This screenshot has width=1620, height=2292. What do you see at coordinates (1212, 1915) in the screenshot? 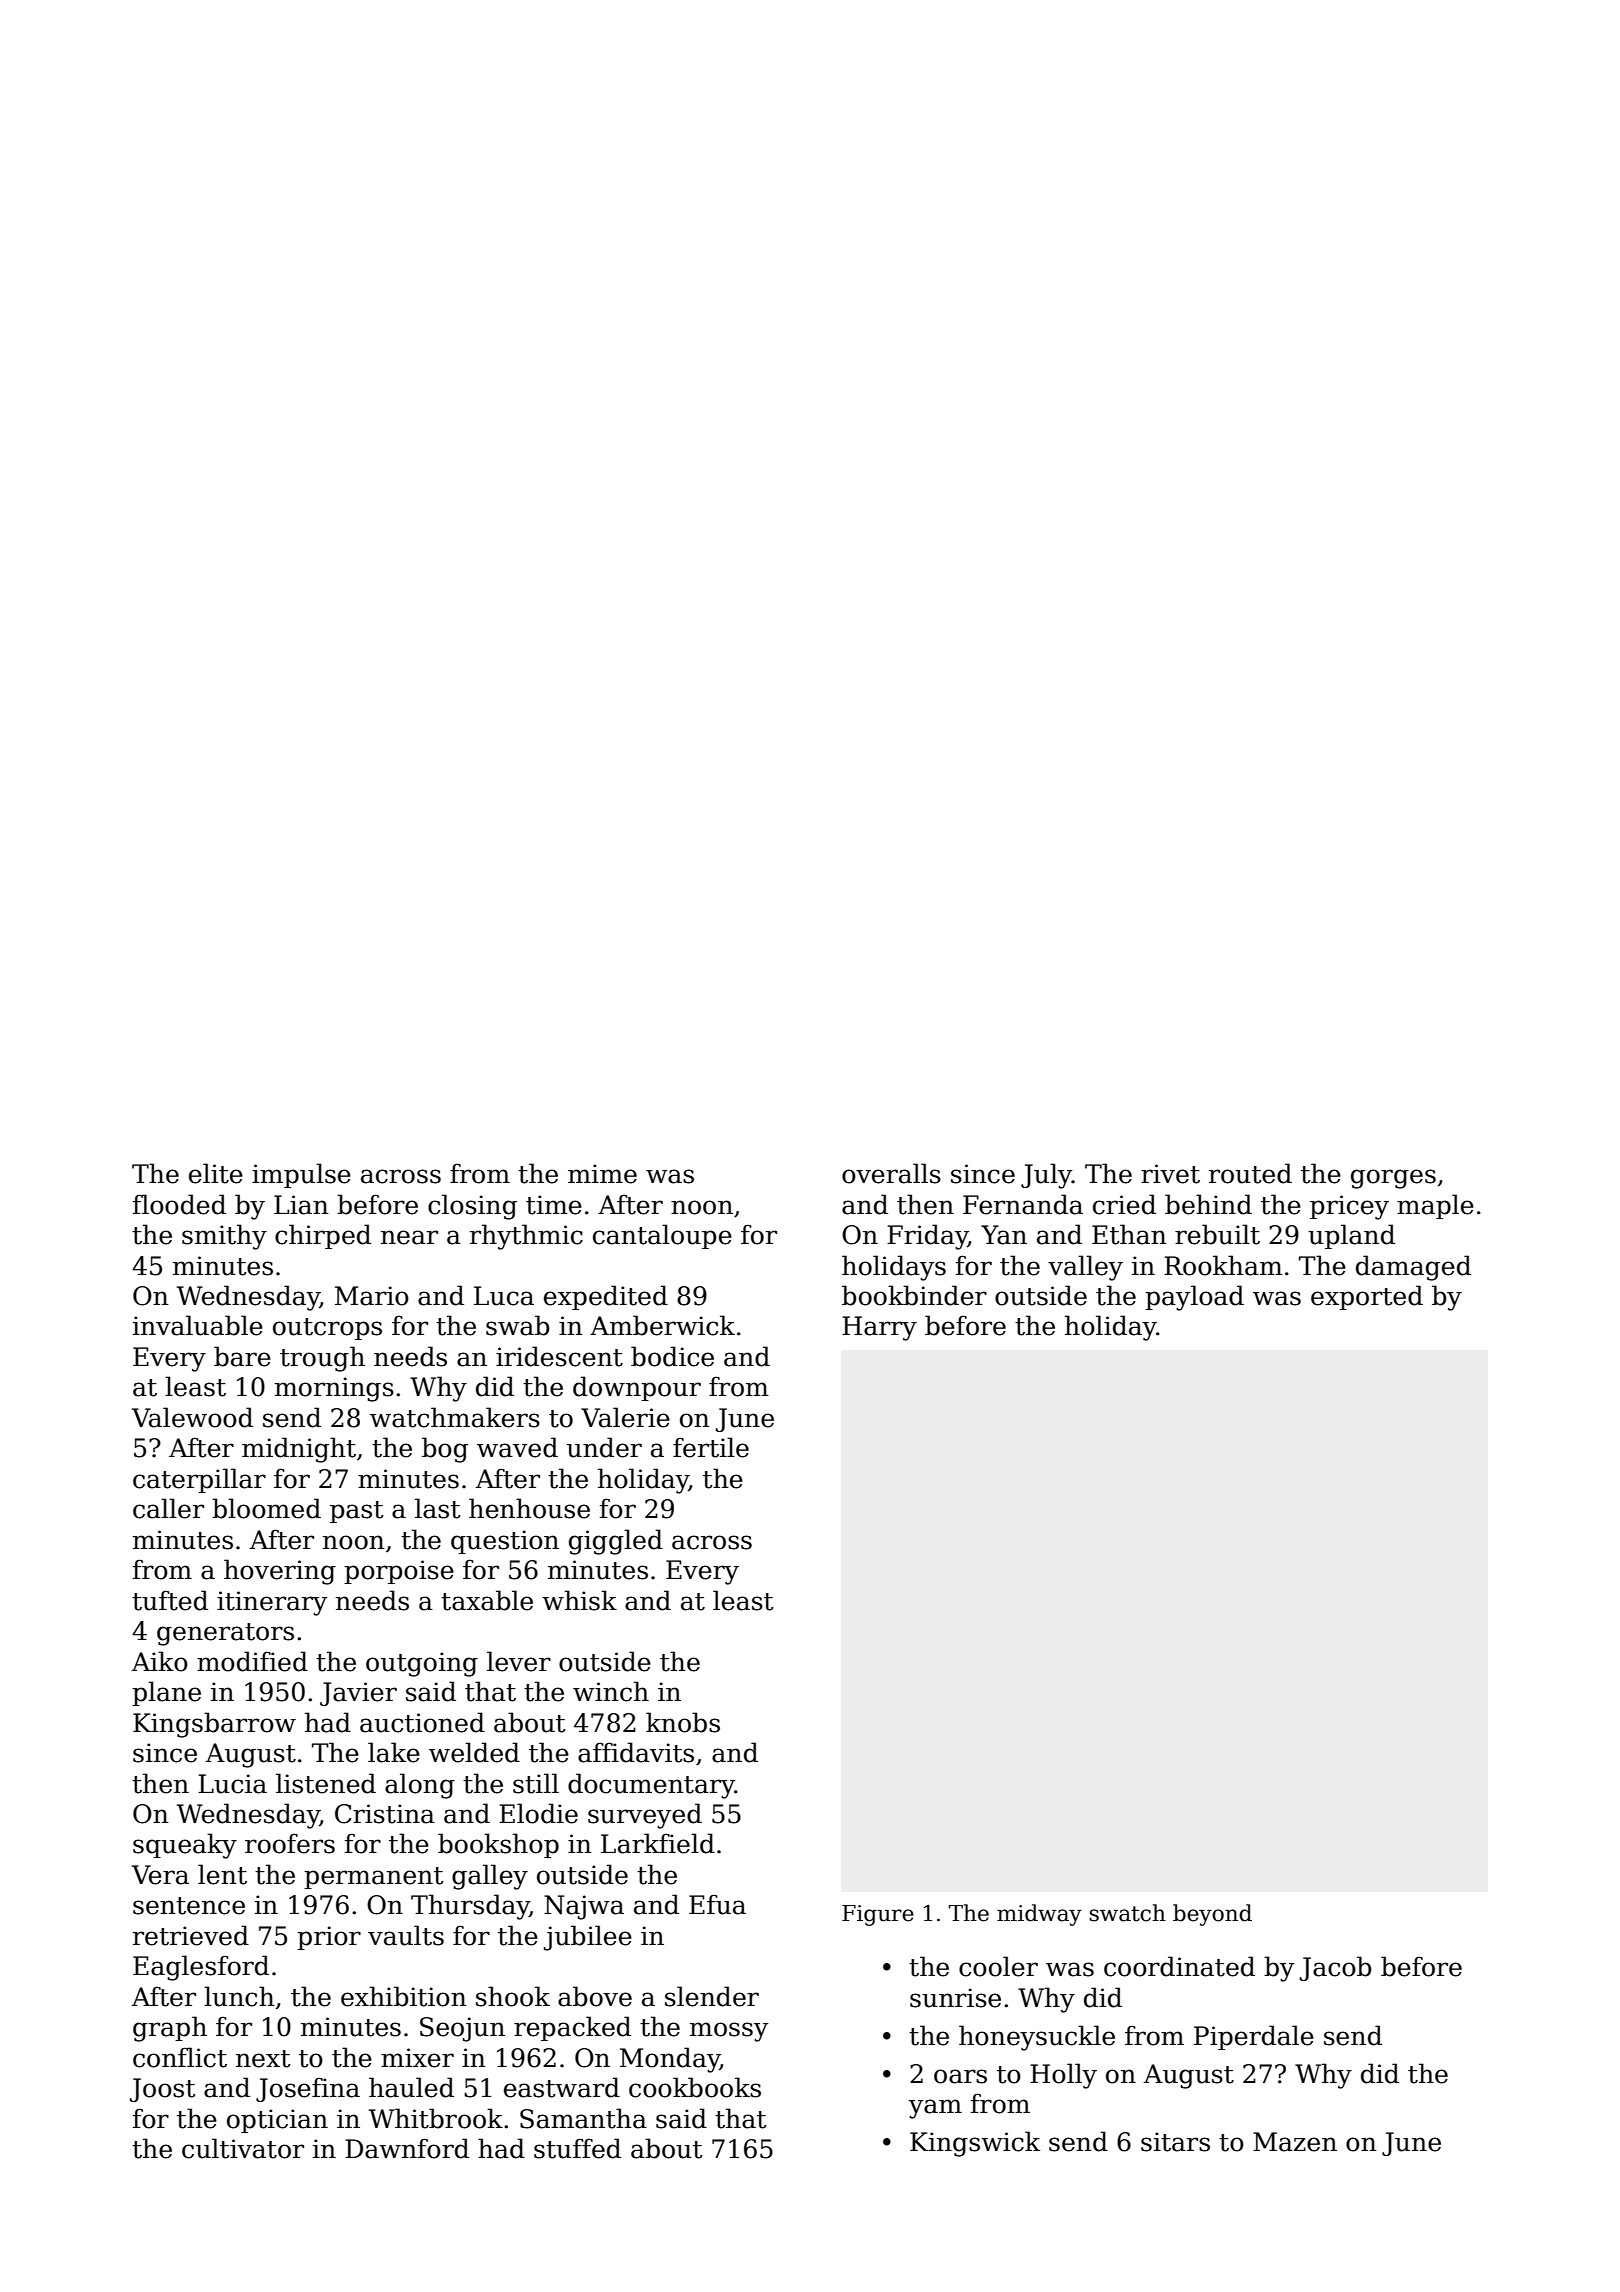
I see `beyond` at bounding box center [1212, 1915].
